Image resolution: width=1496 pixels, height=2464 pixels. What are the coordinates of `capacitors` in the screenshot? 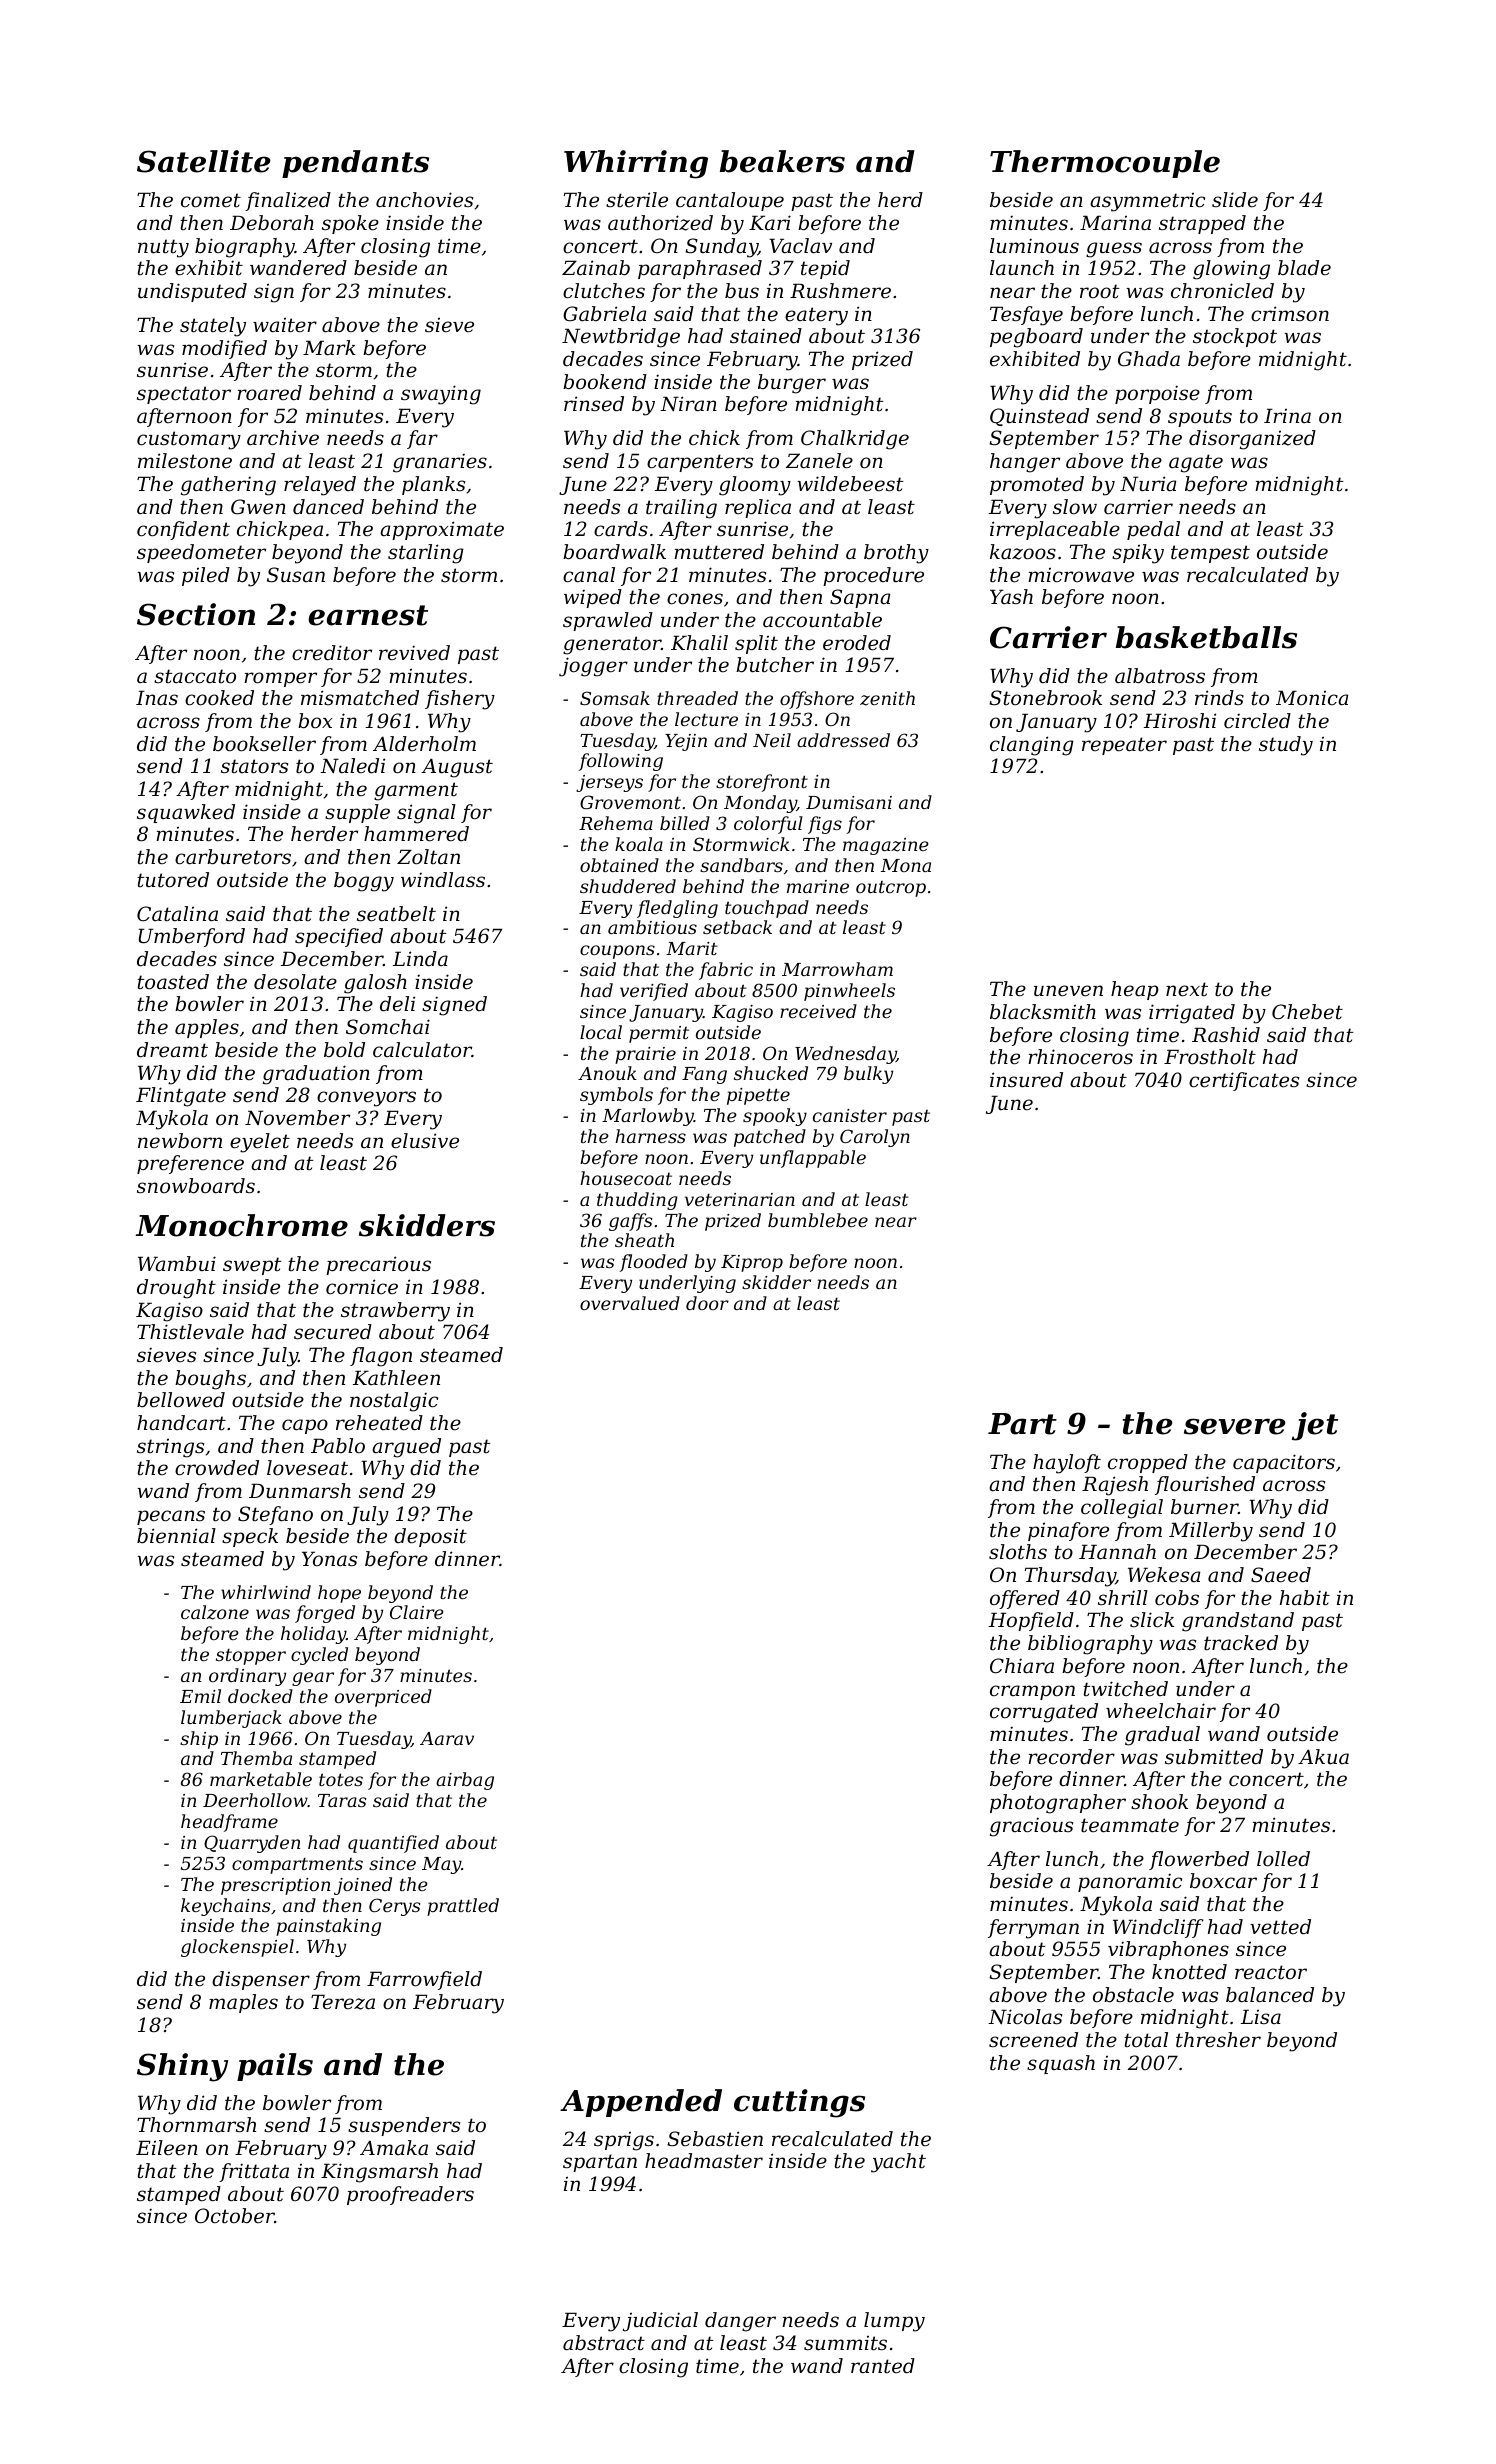 It's located at (1284, 1463).
